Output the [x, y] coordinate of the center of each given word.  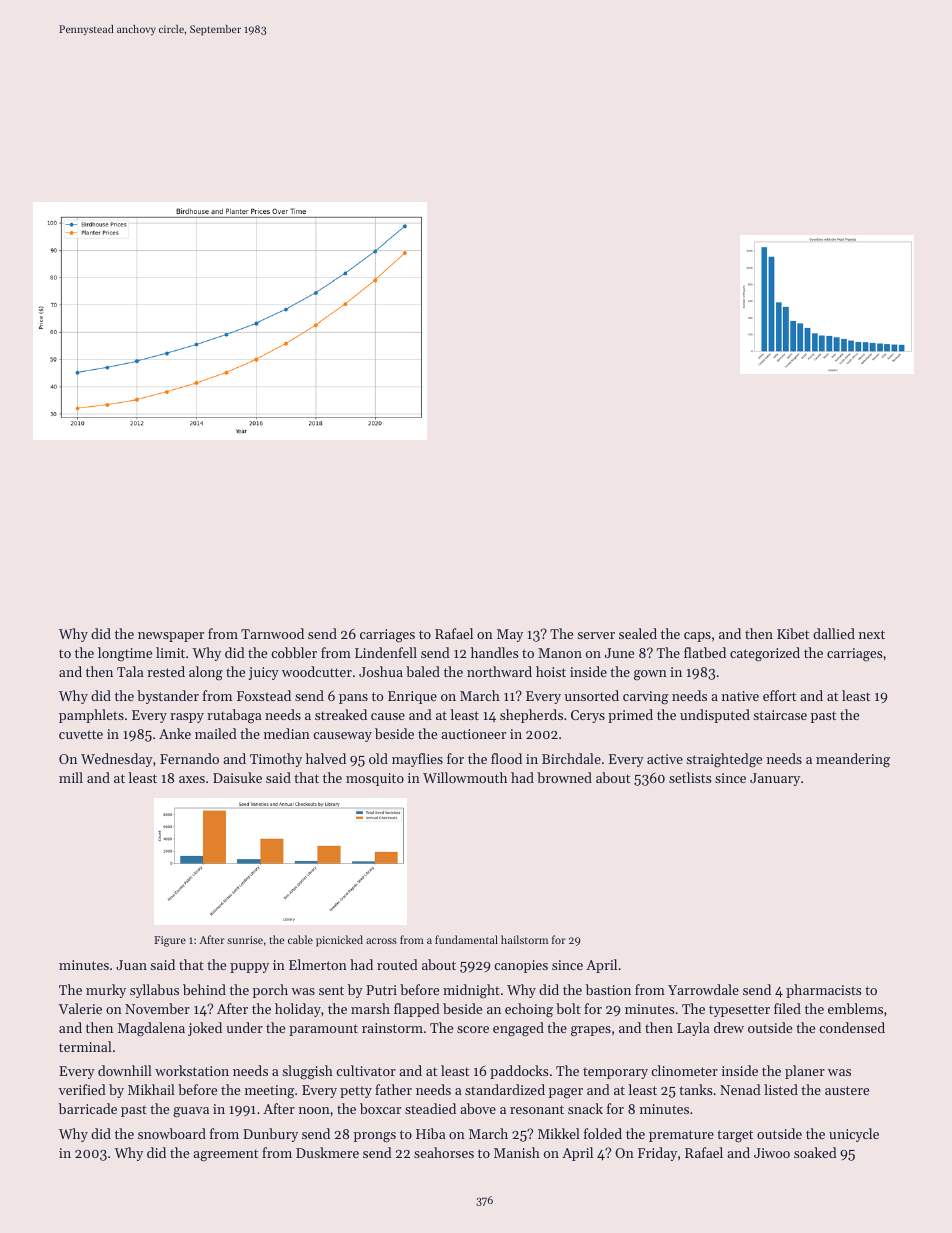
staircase [780, 715]
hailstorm [524, 939]
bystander [168, 697]
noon [314, 1110]
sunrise [245, 940]
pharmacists [823, 991]
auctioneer [473, 734]
